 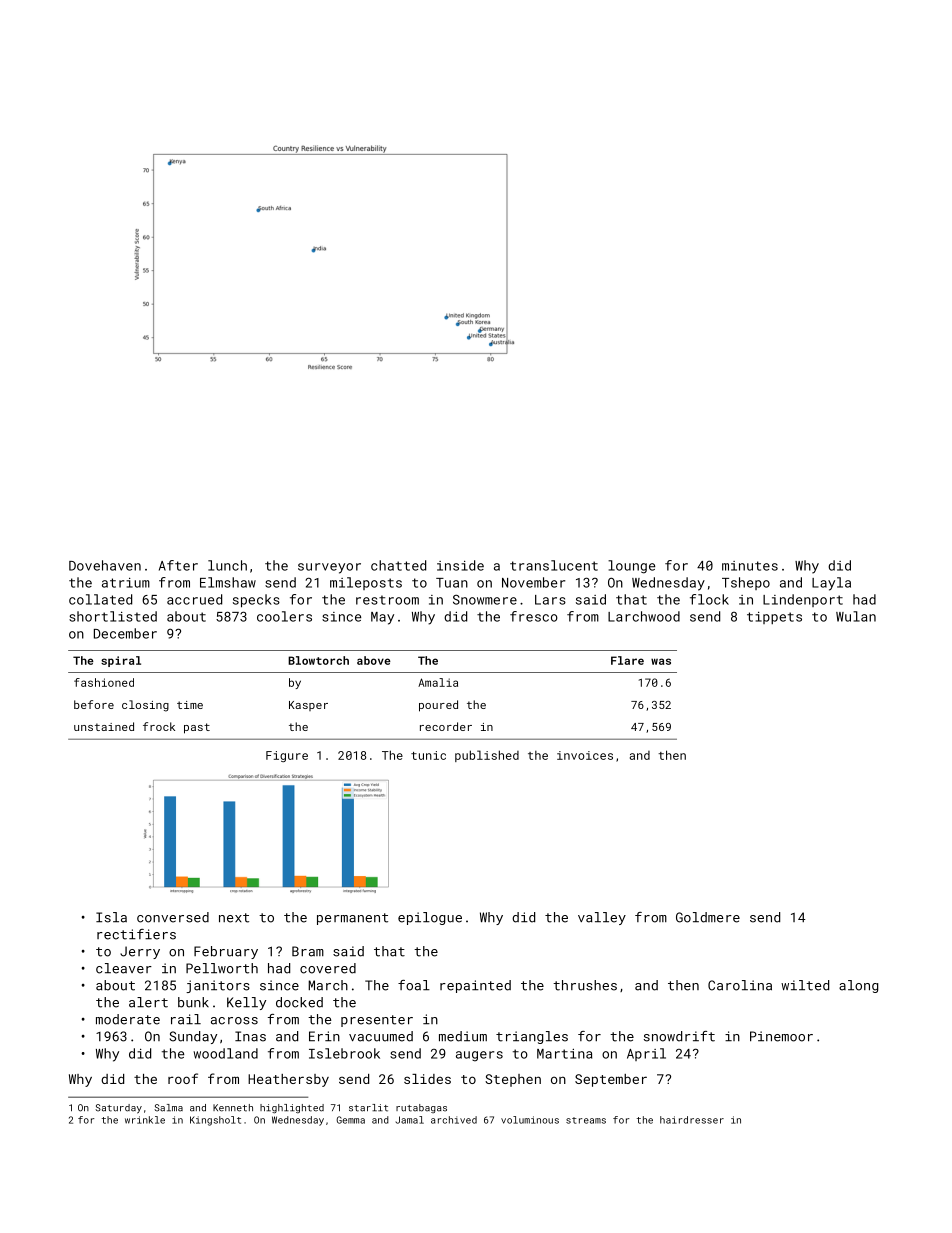 What do you see at coordinates (398, 565) in the screenshot?
I see `chatted` at bounding box center [398, 565].
